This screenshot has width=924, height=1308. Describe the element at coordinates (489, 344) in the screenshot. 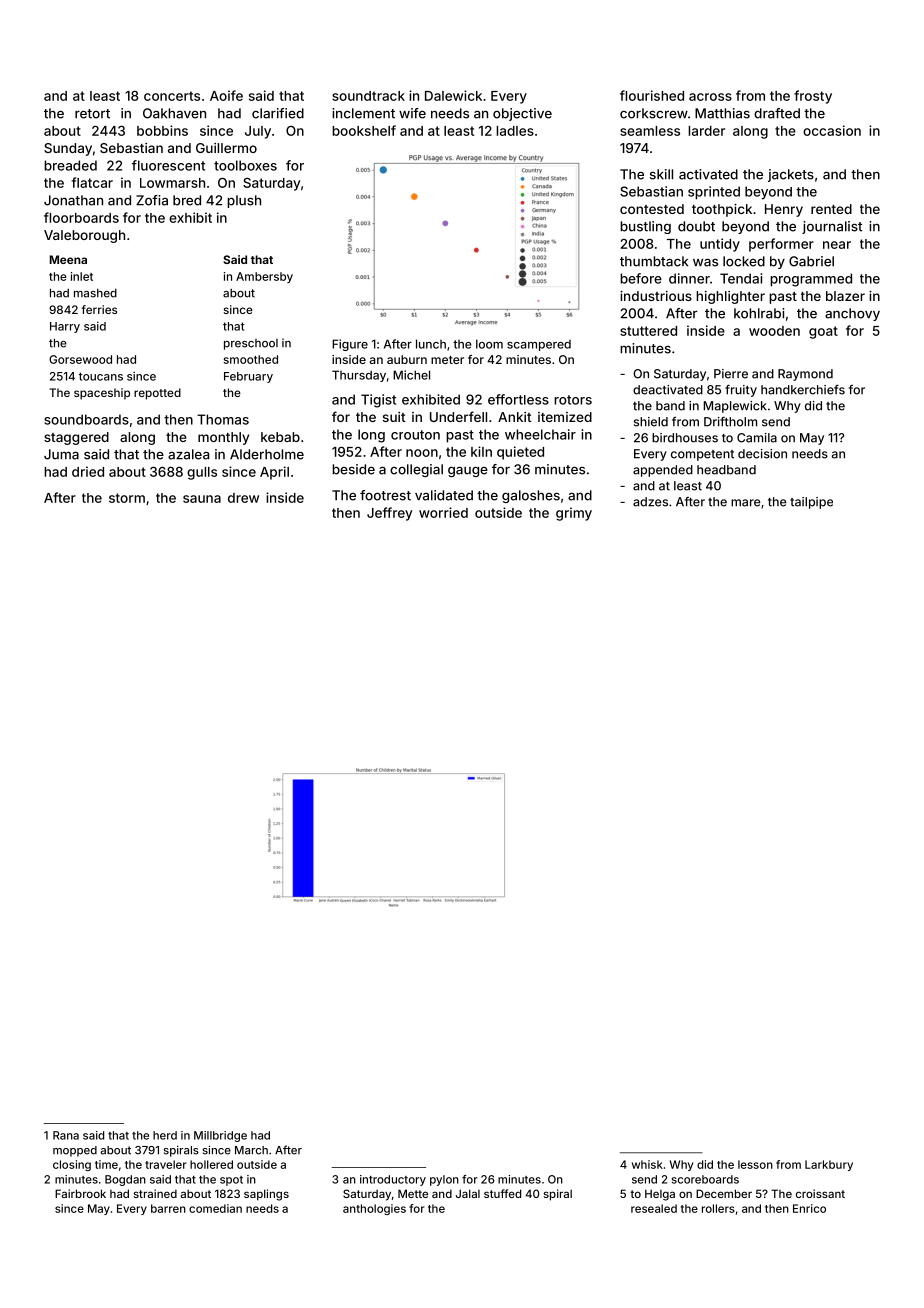

I see `loom` at that location.
